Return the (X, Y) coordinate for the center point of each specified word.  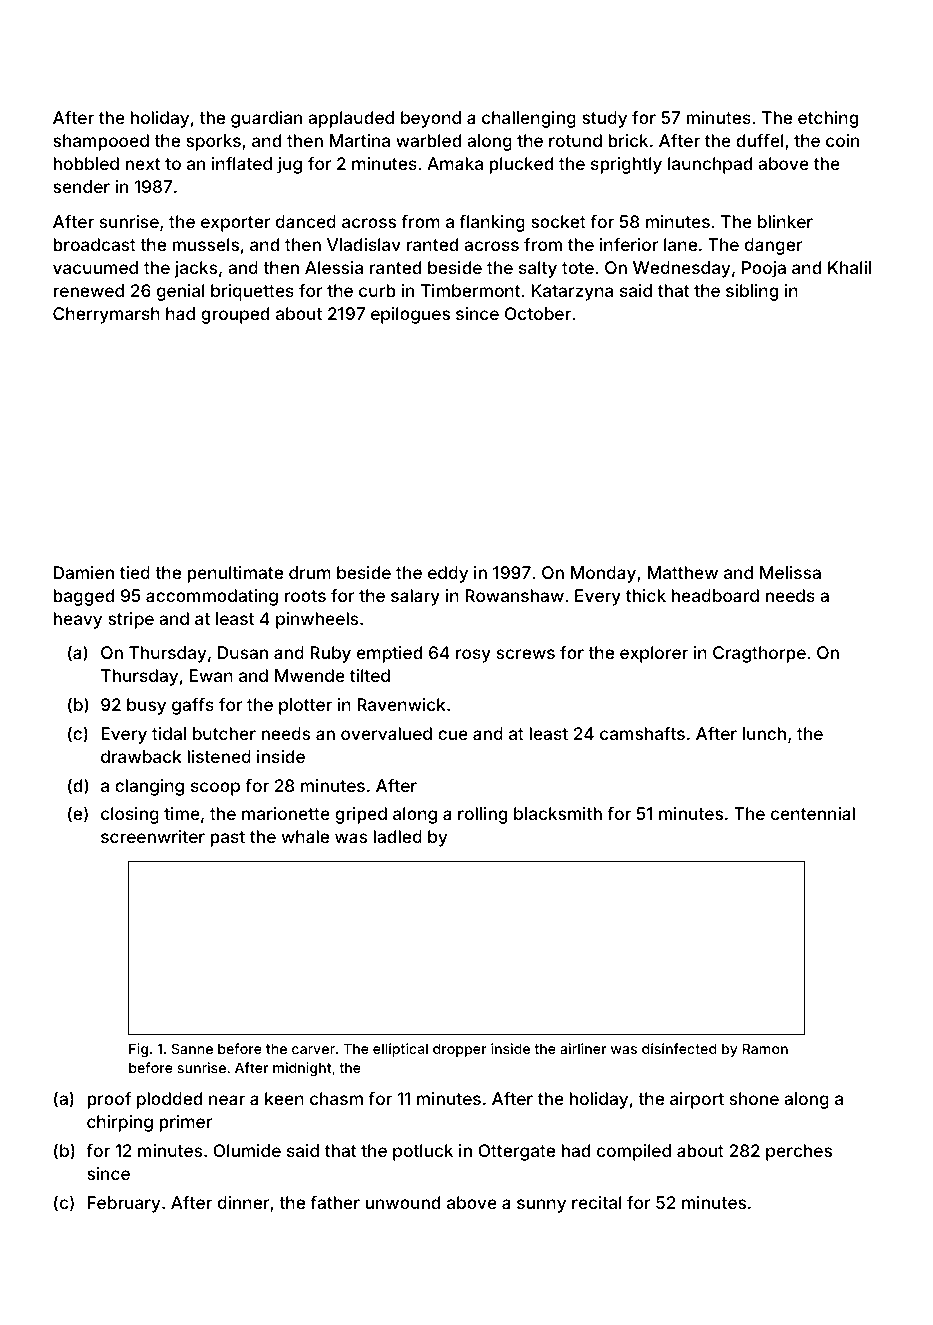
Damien (84, 572)
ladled (397, 836)
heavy (77, 620)
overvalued (386, 733)
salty (538, 269)
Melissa (790, 572)
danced (306, 221)
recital (596, 1202)
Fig (138, 1050)
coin (842, 140)
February (124, 1204)
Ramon (765, 1048)
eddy (448, 574)
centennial (813, 813)
